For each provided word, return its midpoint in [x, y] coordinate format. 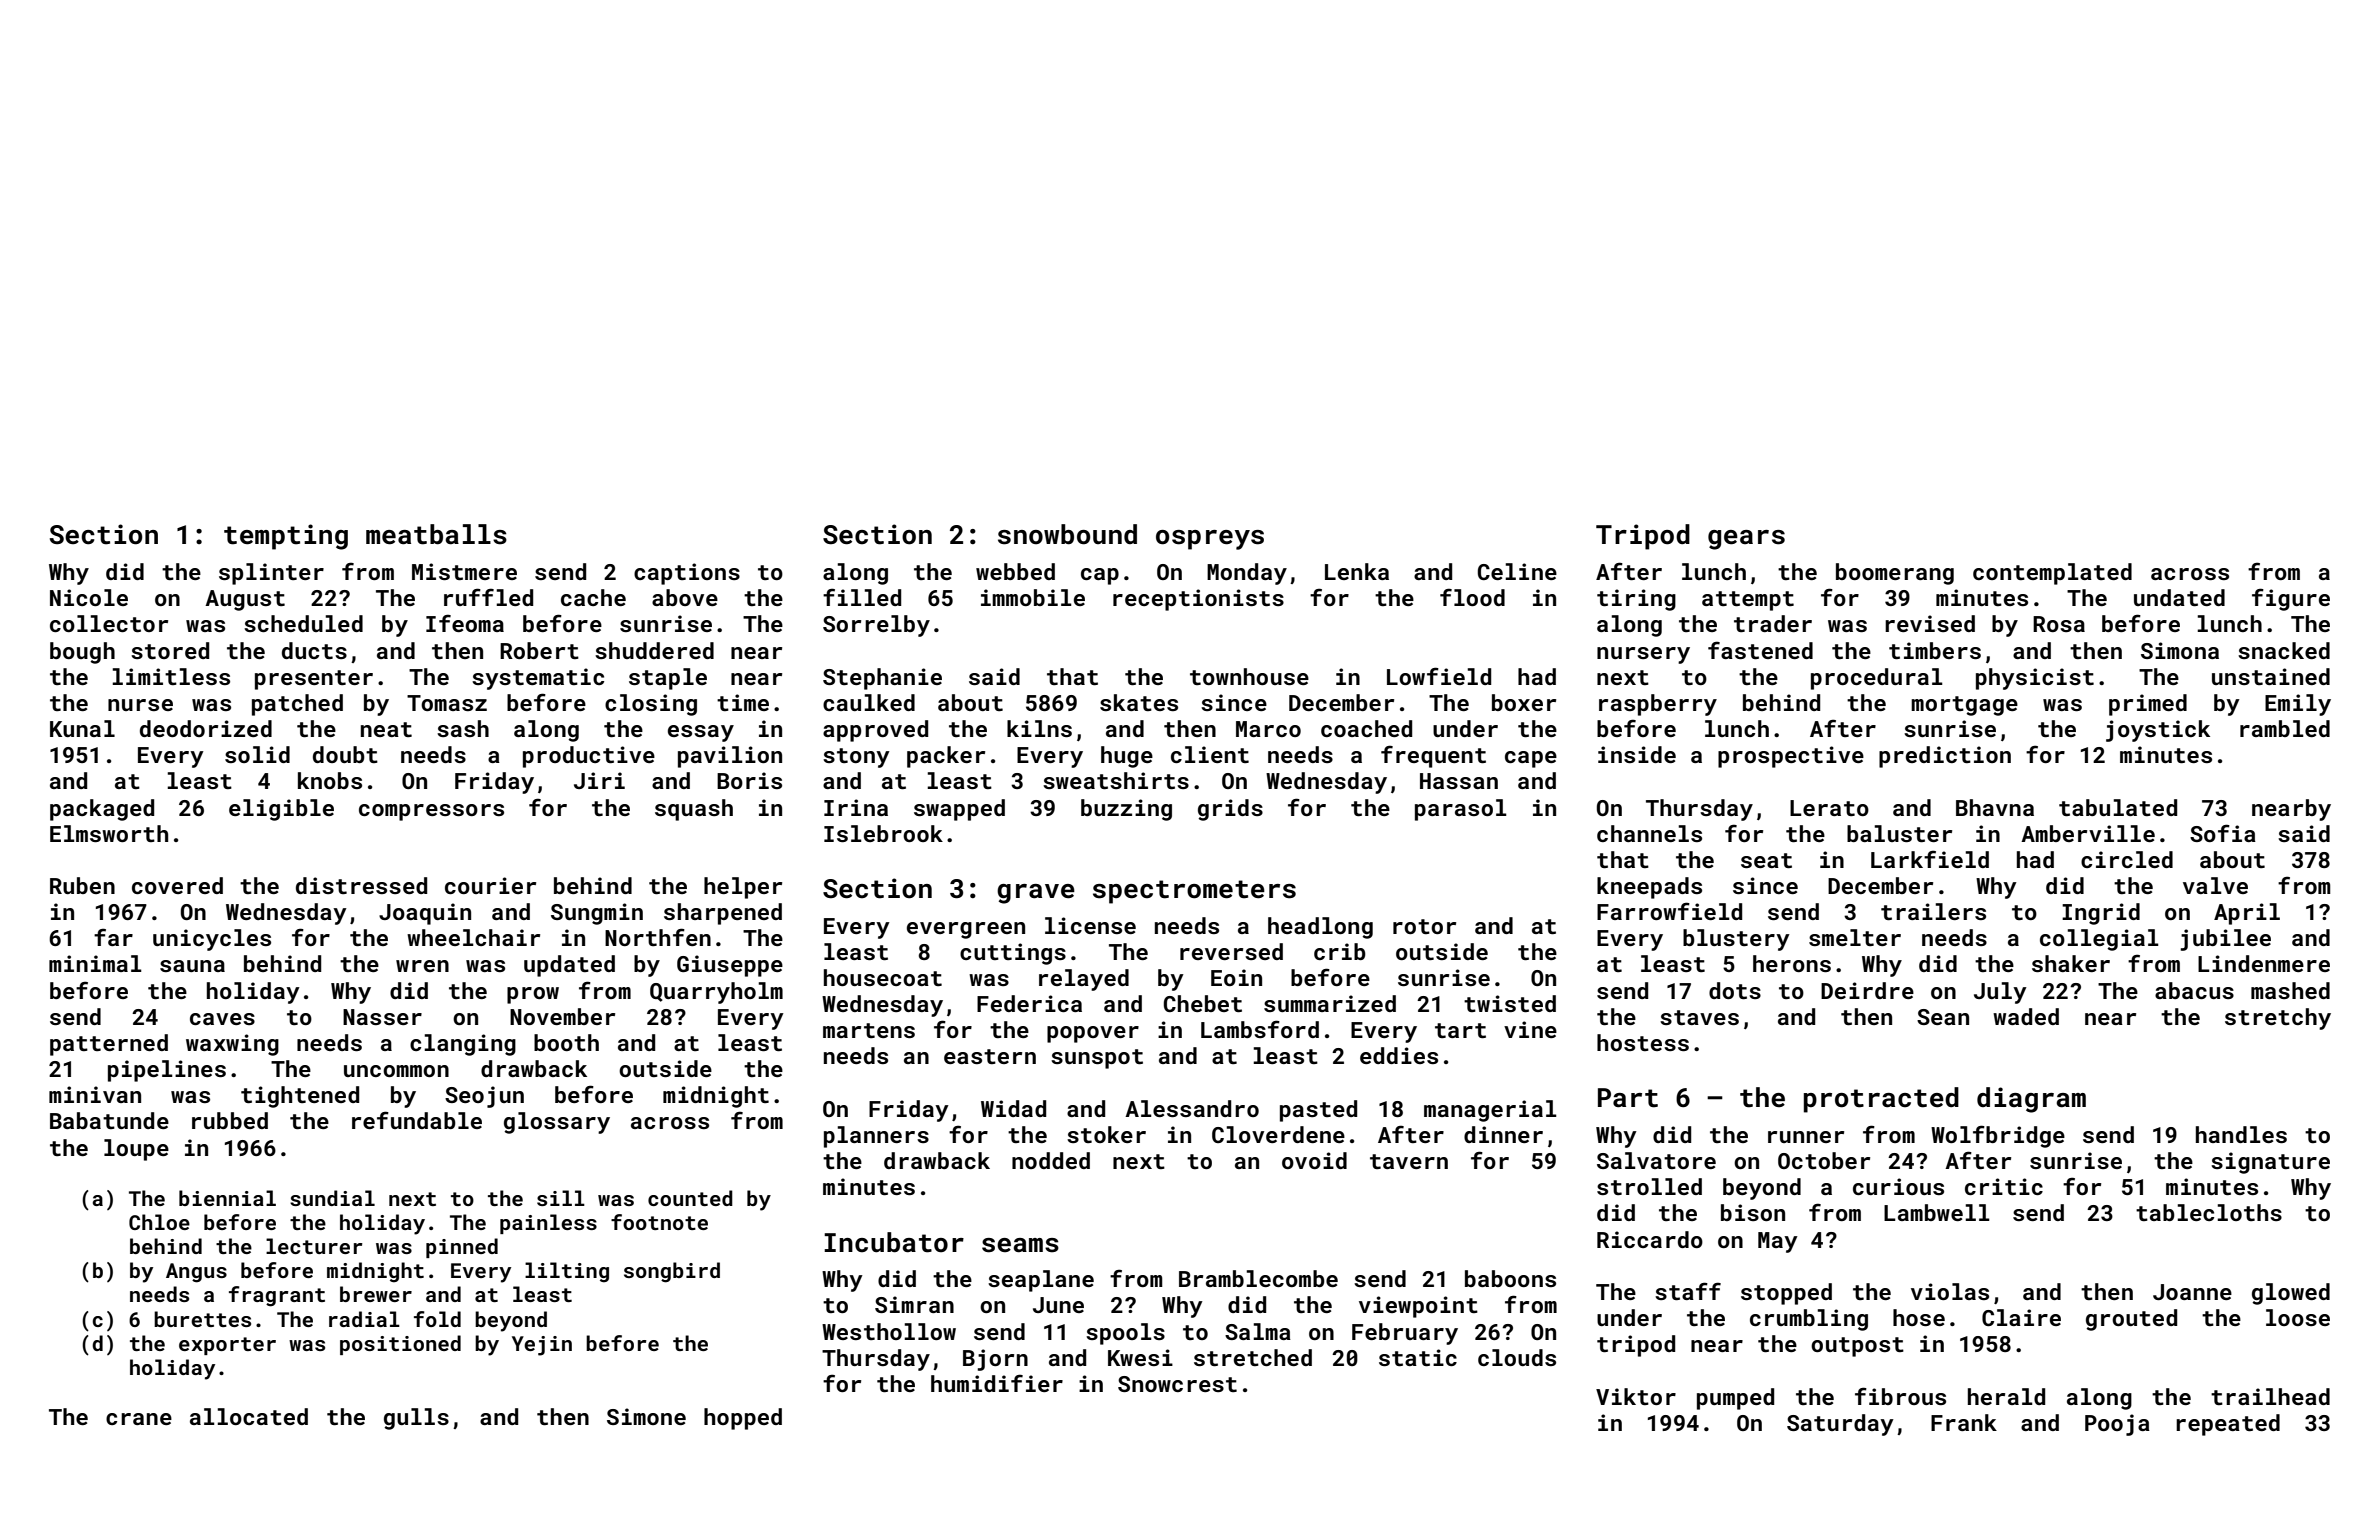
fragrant [277, 1296]
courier [490, 885]
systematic [538, 679]
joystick [2158, 731]
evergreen [966, 930]
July [2000, 993]
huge [1127, 757]
